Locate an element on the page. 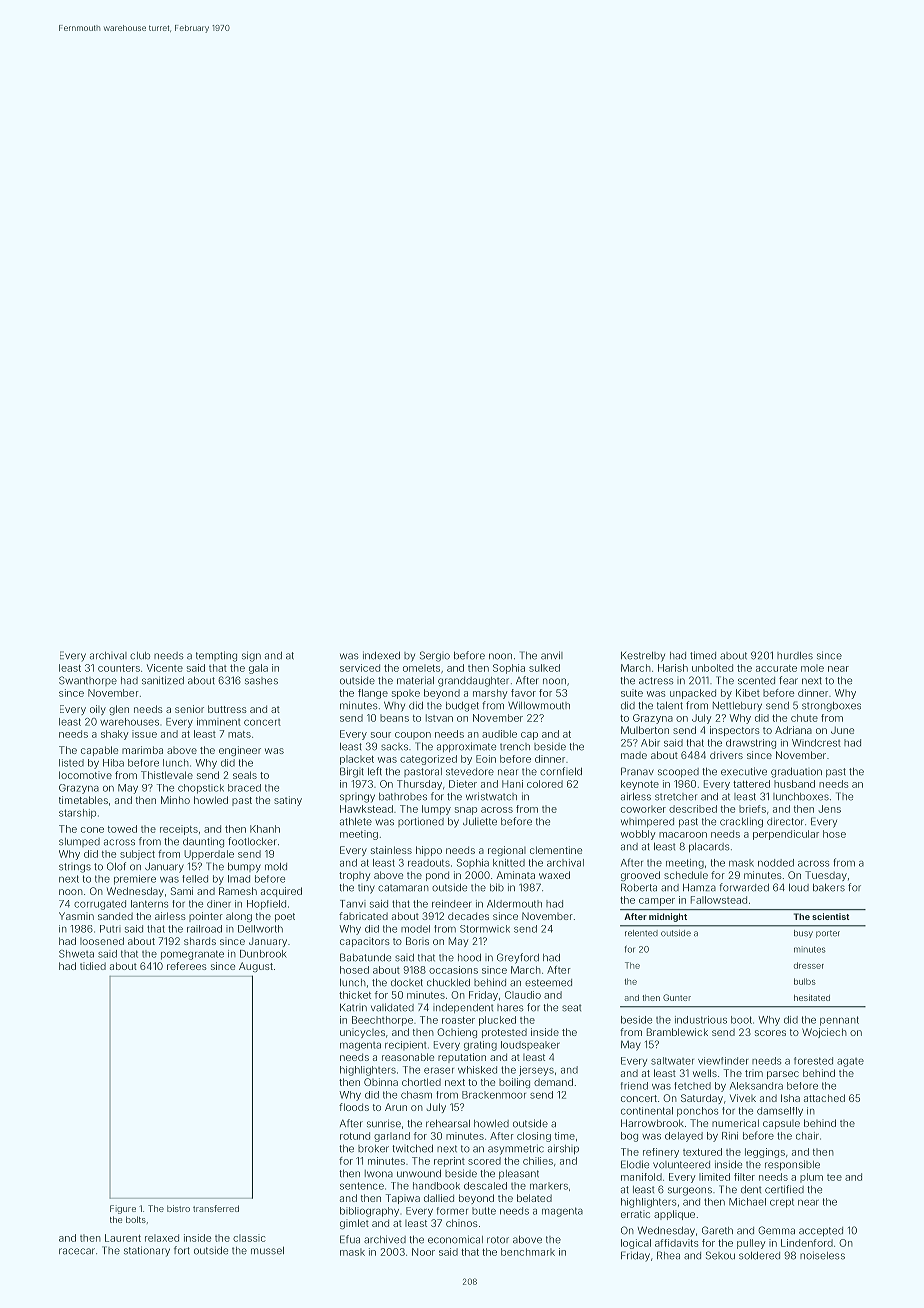 Image resolution: width=924 pixels, height=1308 pixels. keynote is located at coordinates (640, 785).
